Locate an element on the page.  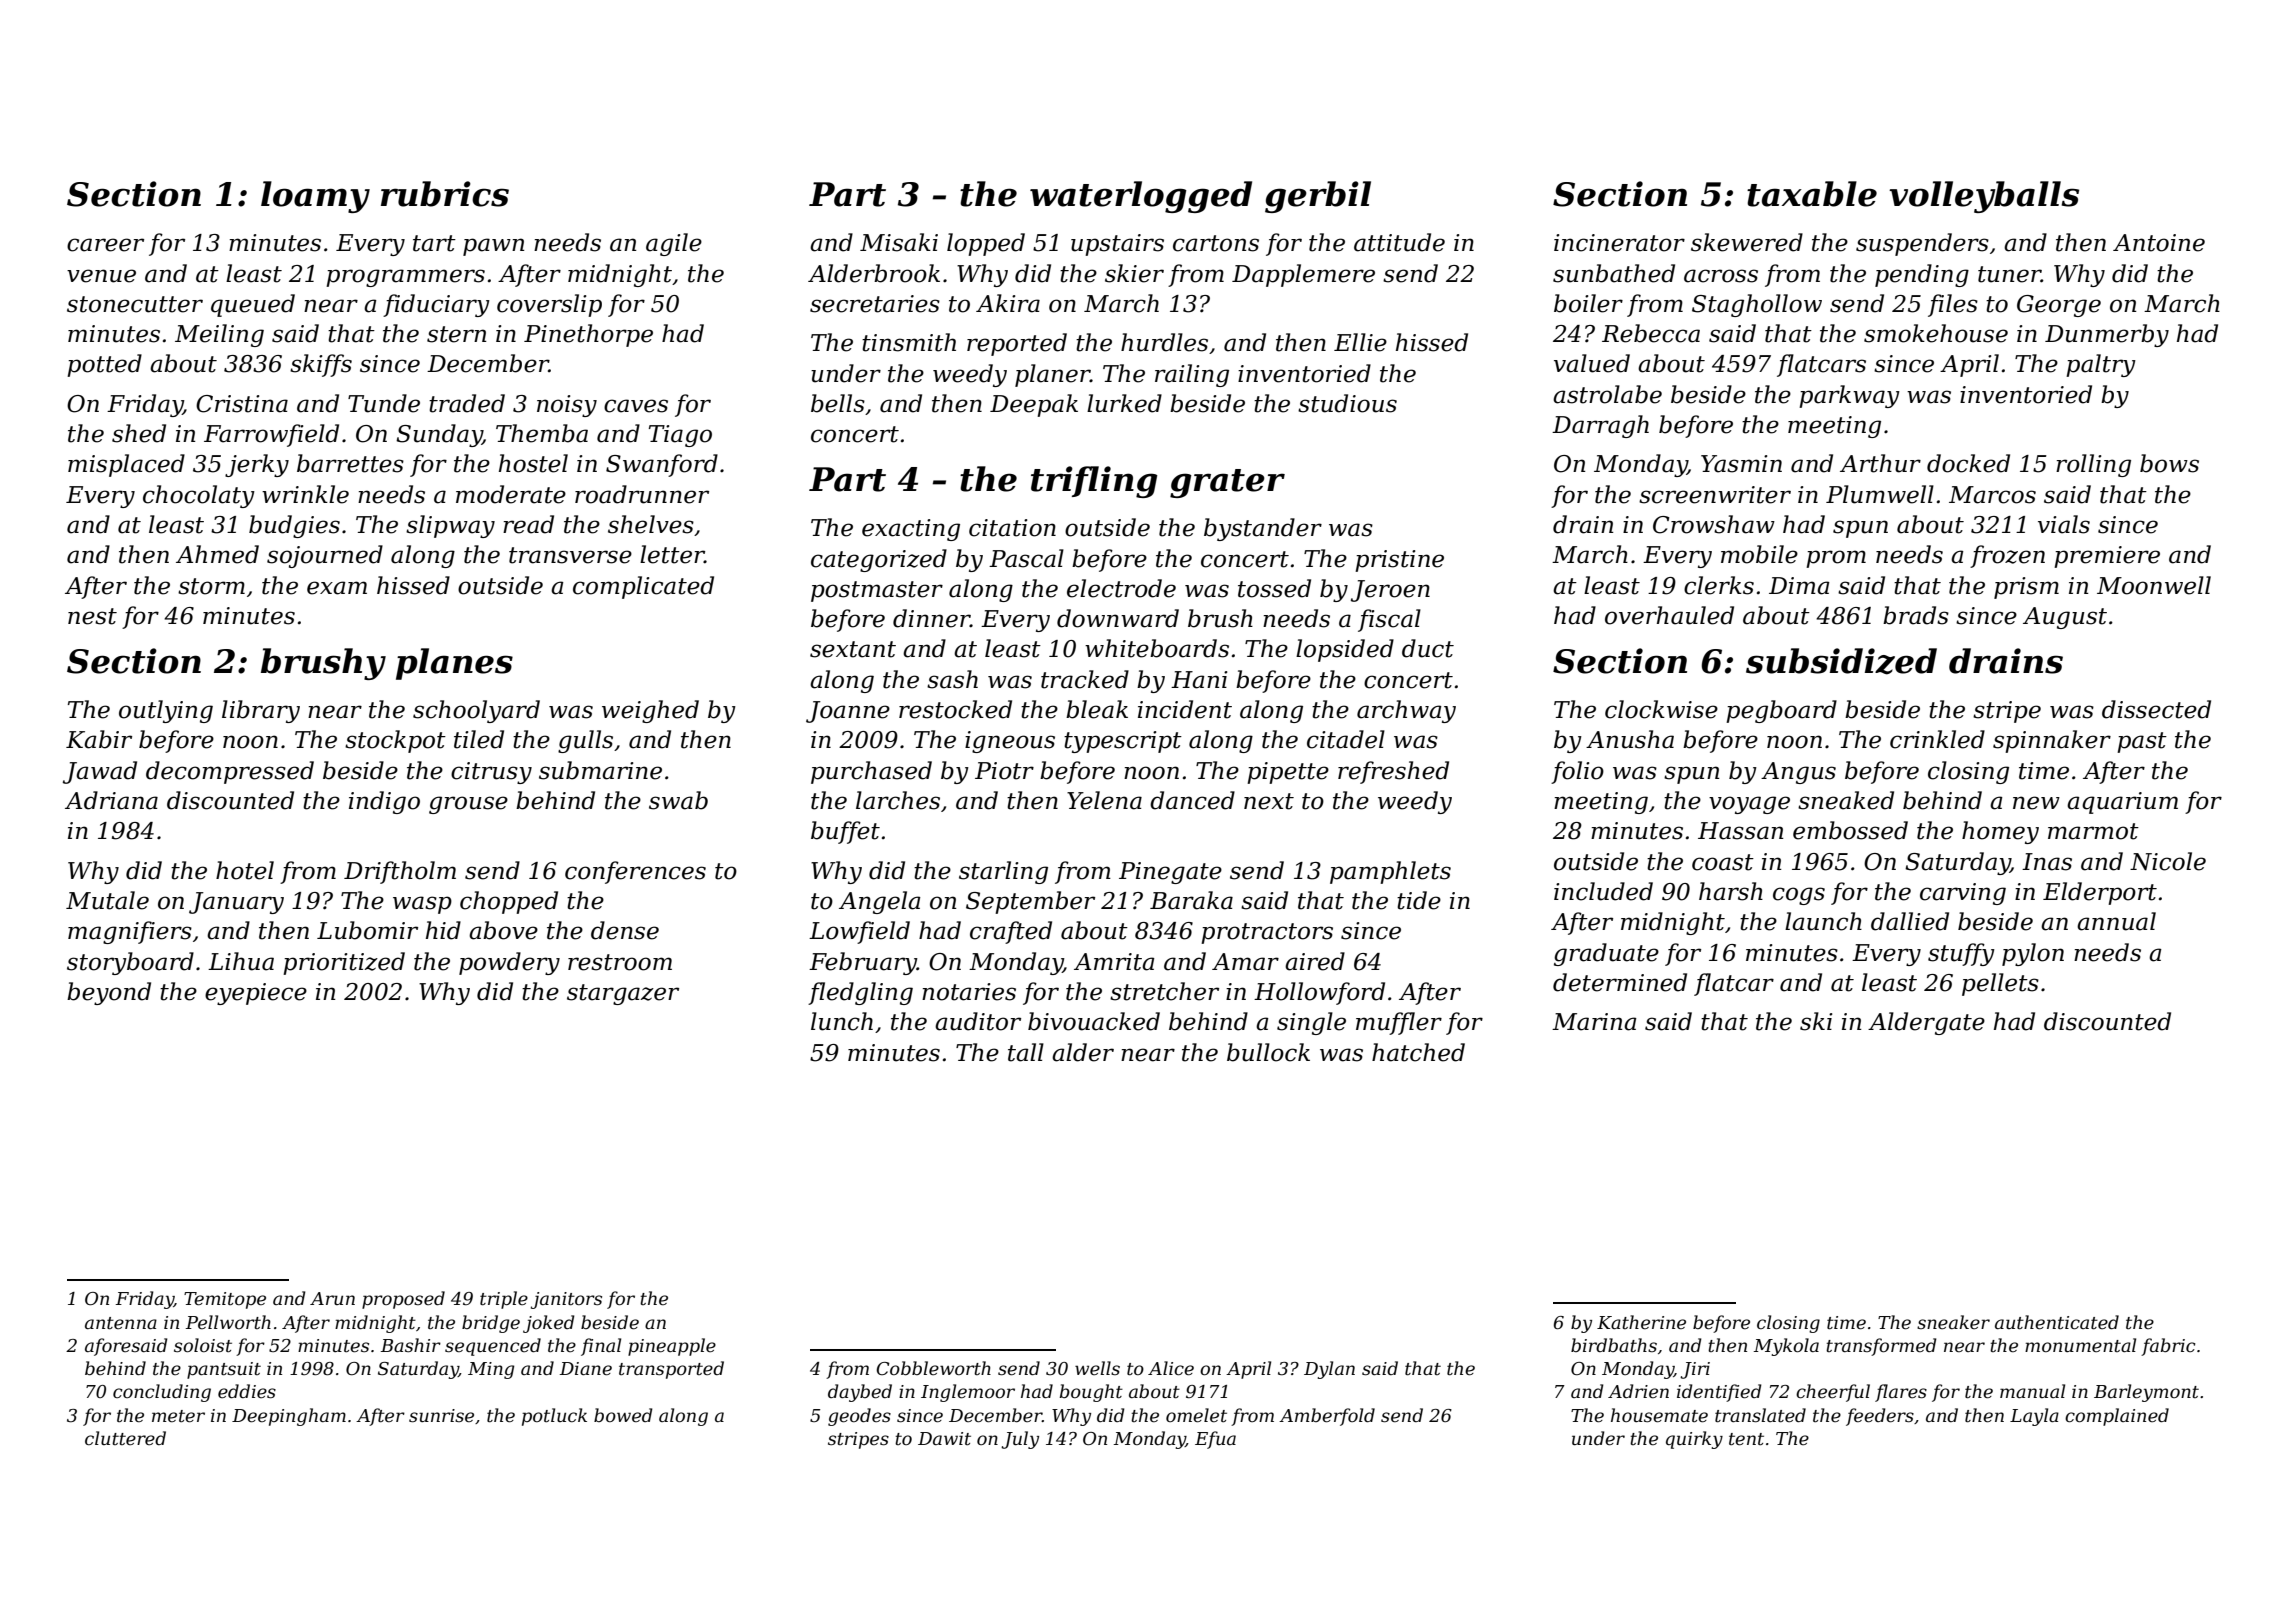
rubrics is located at coordinates (445, 194).
